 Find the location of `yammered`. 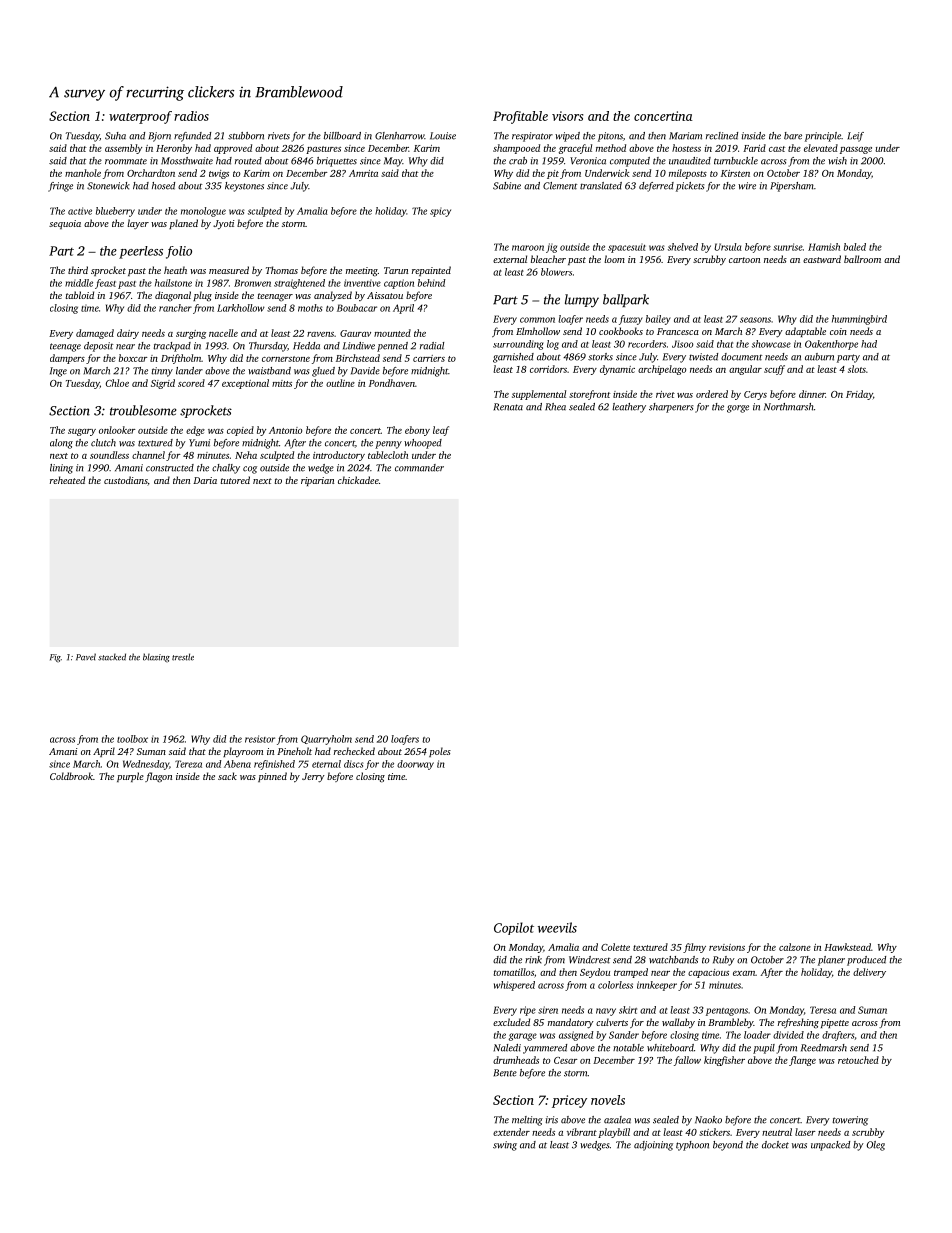

yammered is located at coordinates (545, 1049).
